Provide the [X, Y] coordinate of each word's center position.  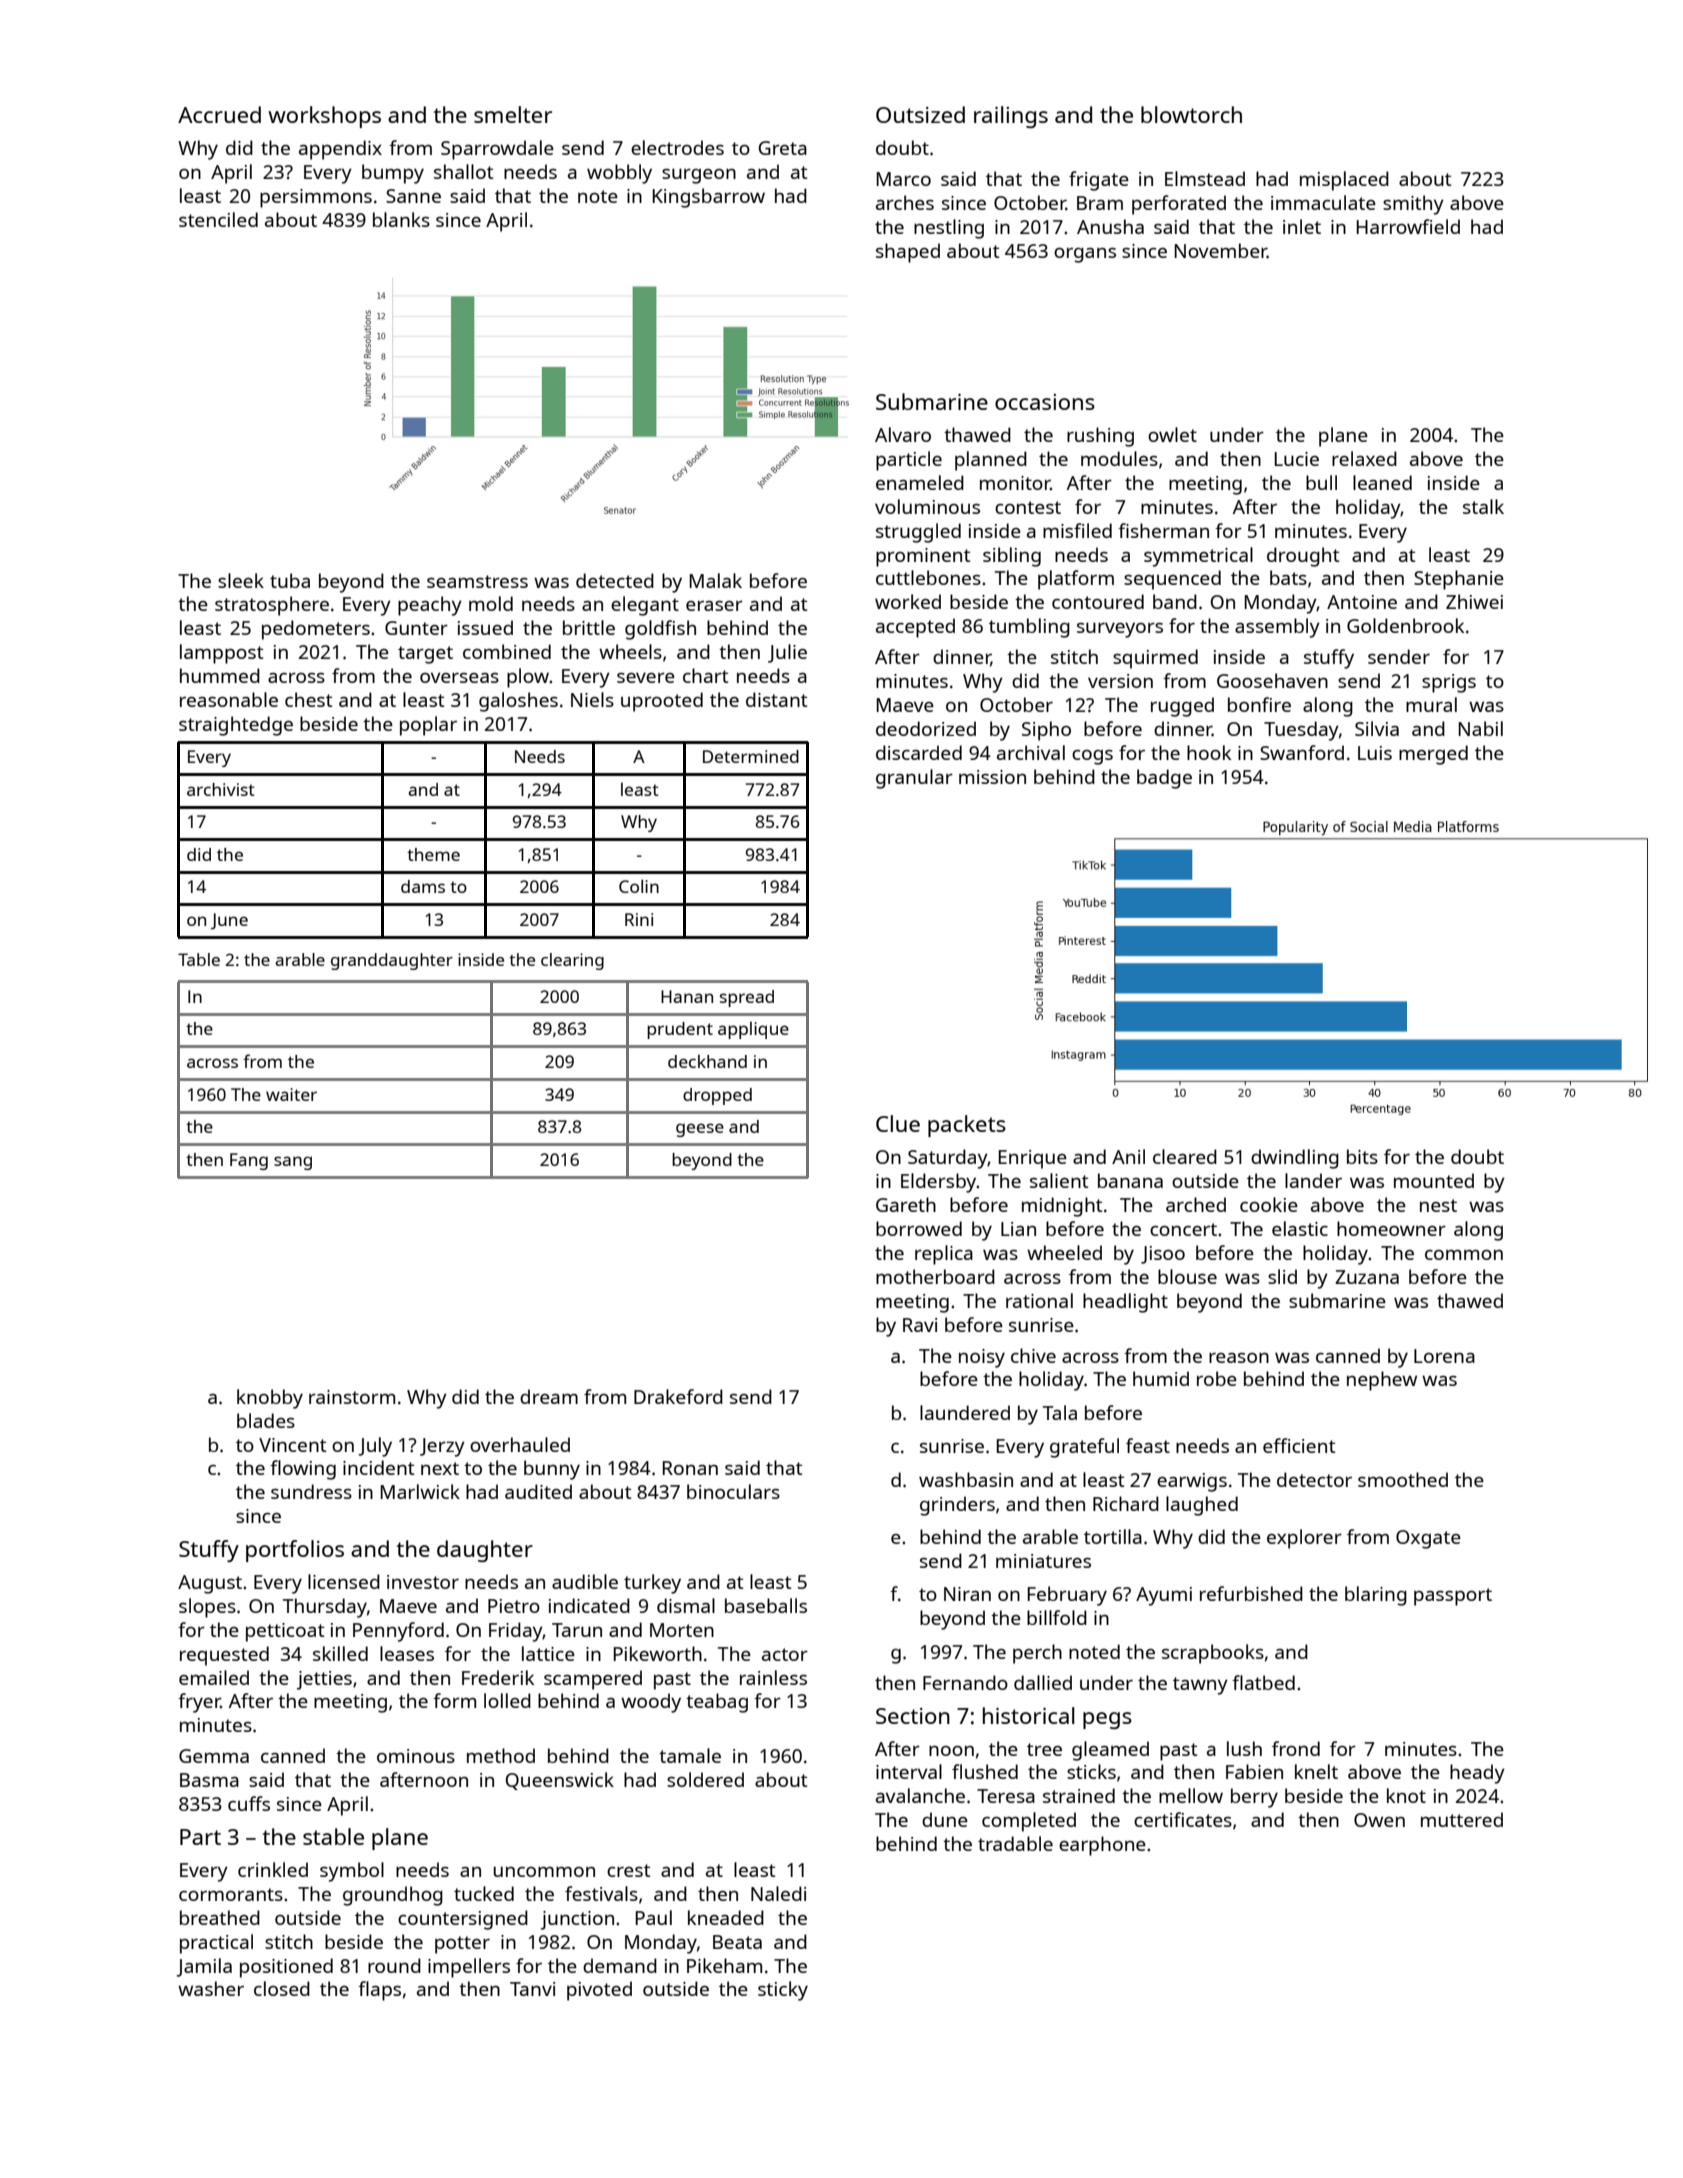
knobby [270, 1399]
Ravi [920, 1325]
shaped [908, 253]
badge [1164, 779]
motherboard [935, 1276]
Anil [1128, 1156]
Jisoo [1163, 1255]
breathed [220, 1917]
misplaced [1344, 181]
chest [308, 699]
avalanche [920, 1795]
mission [992, 777]
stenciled [218, 219]
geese [700, 1130]
